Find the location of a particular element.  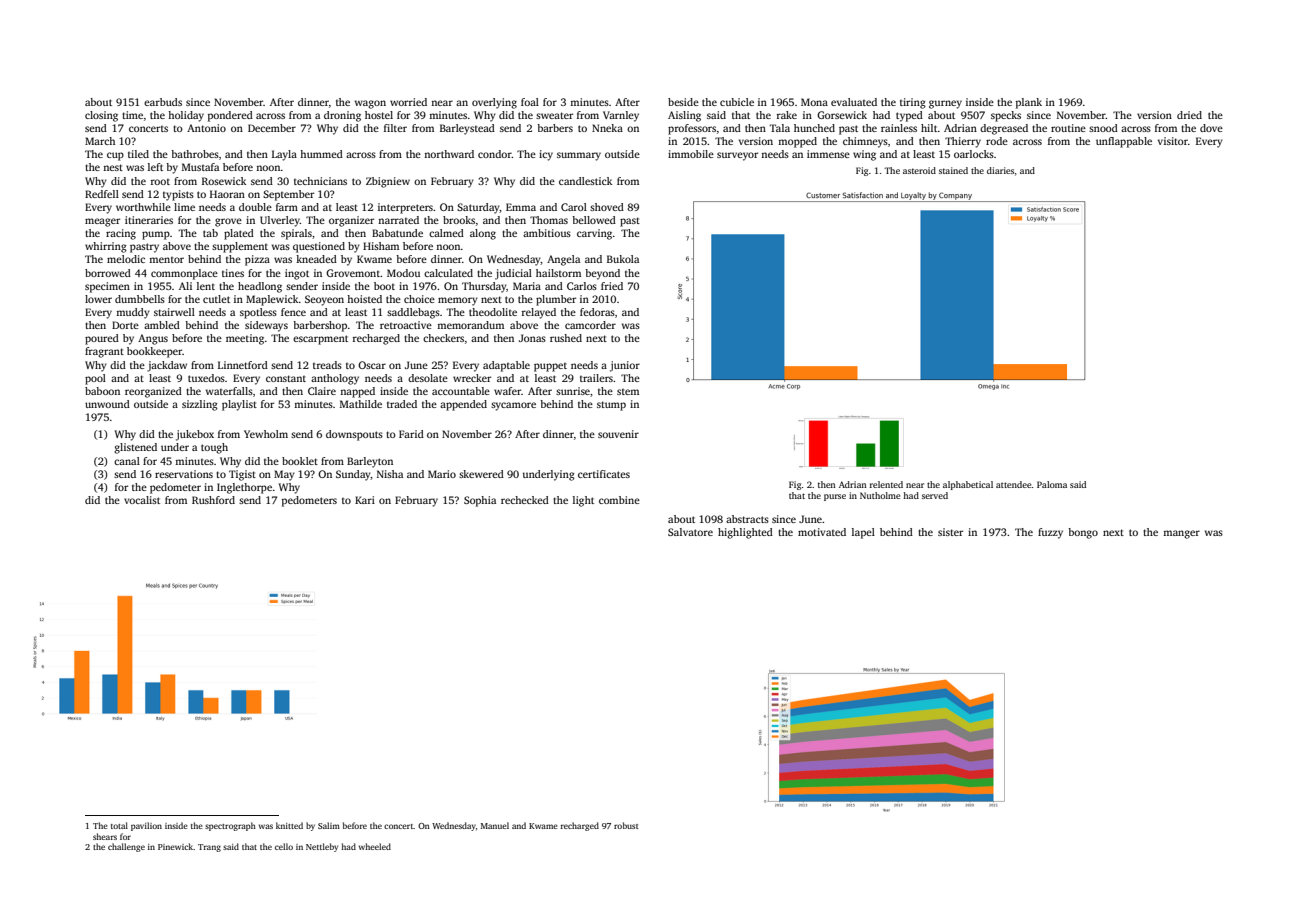

fedoras is located at coordinates (597, 312).
